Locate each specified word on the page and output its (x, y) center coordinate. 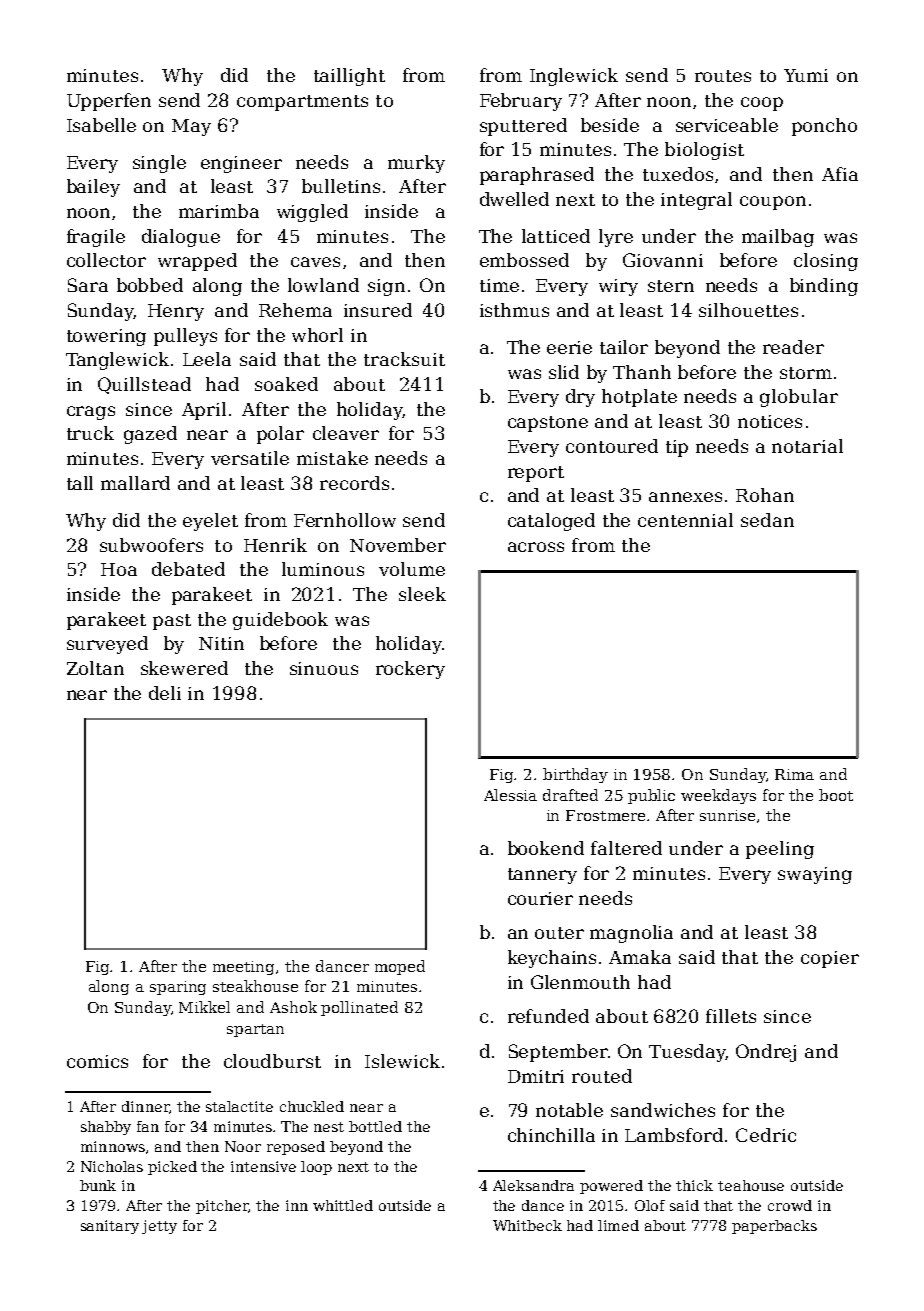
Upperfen (109, 102)
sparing (178, 988)
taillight (349, 77)
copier (830, 959)
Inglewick (574, 77)
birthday (575, 775)
